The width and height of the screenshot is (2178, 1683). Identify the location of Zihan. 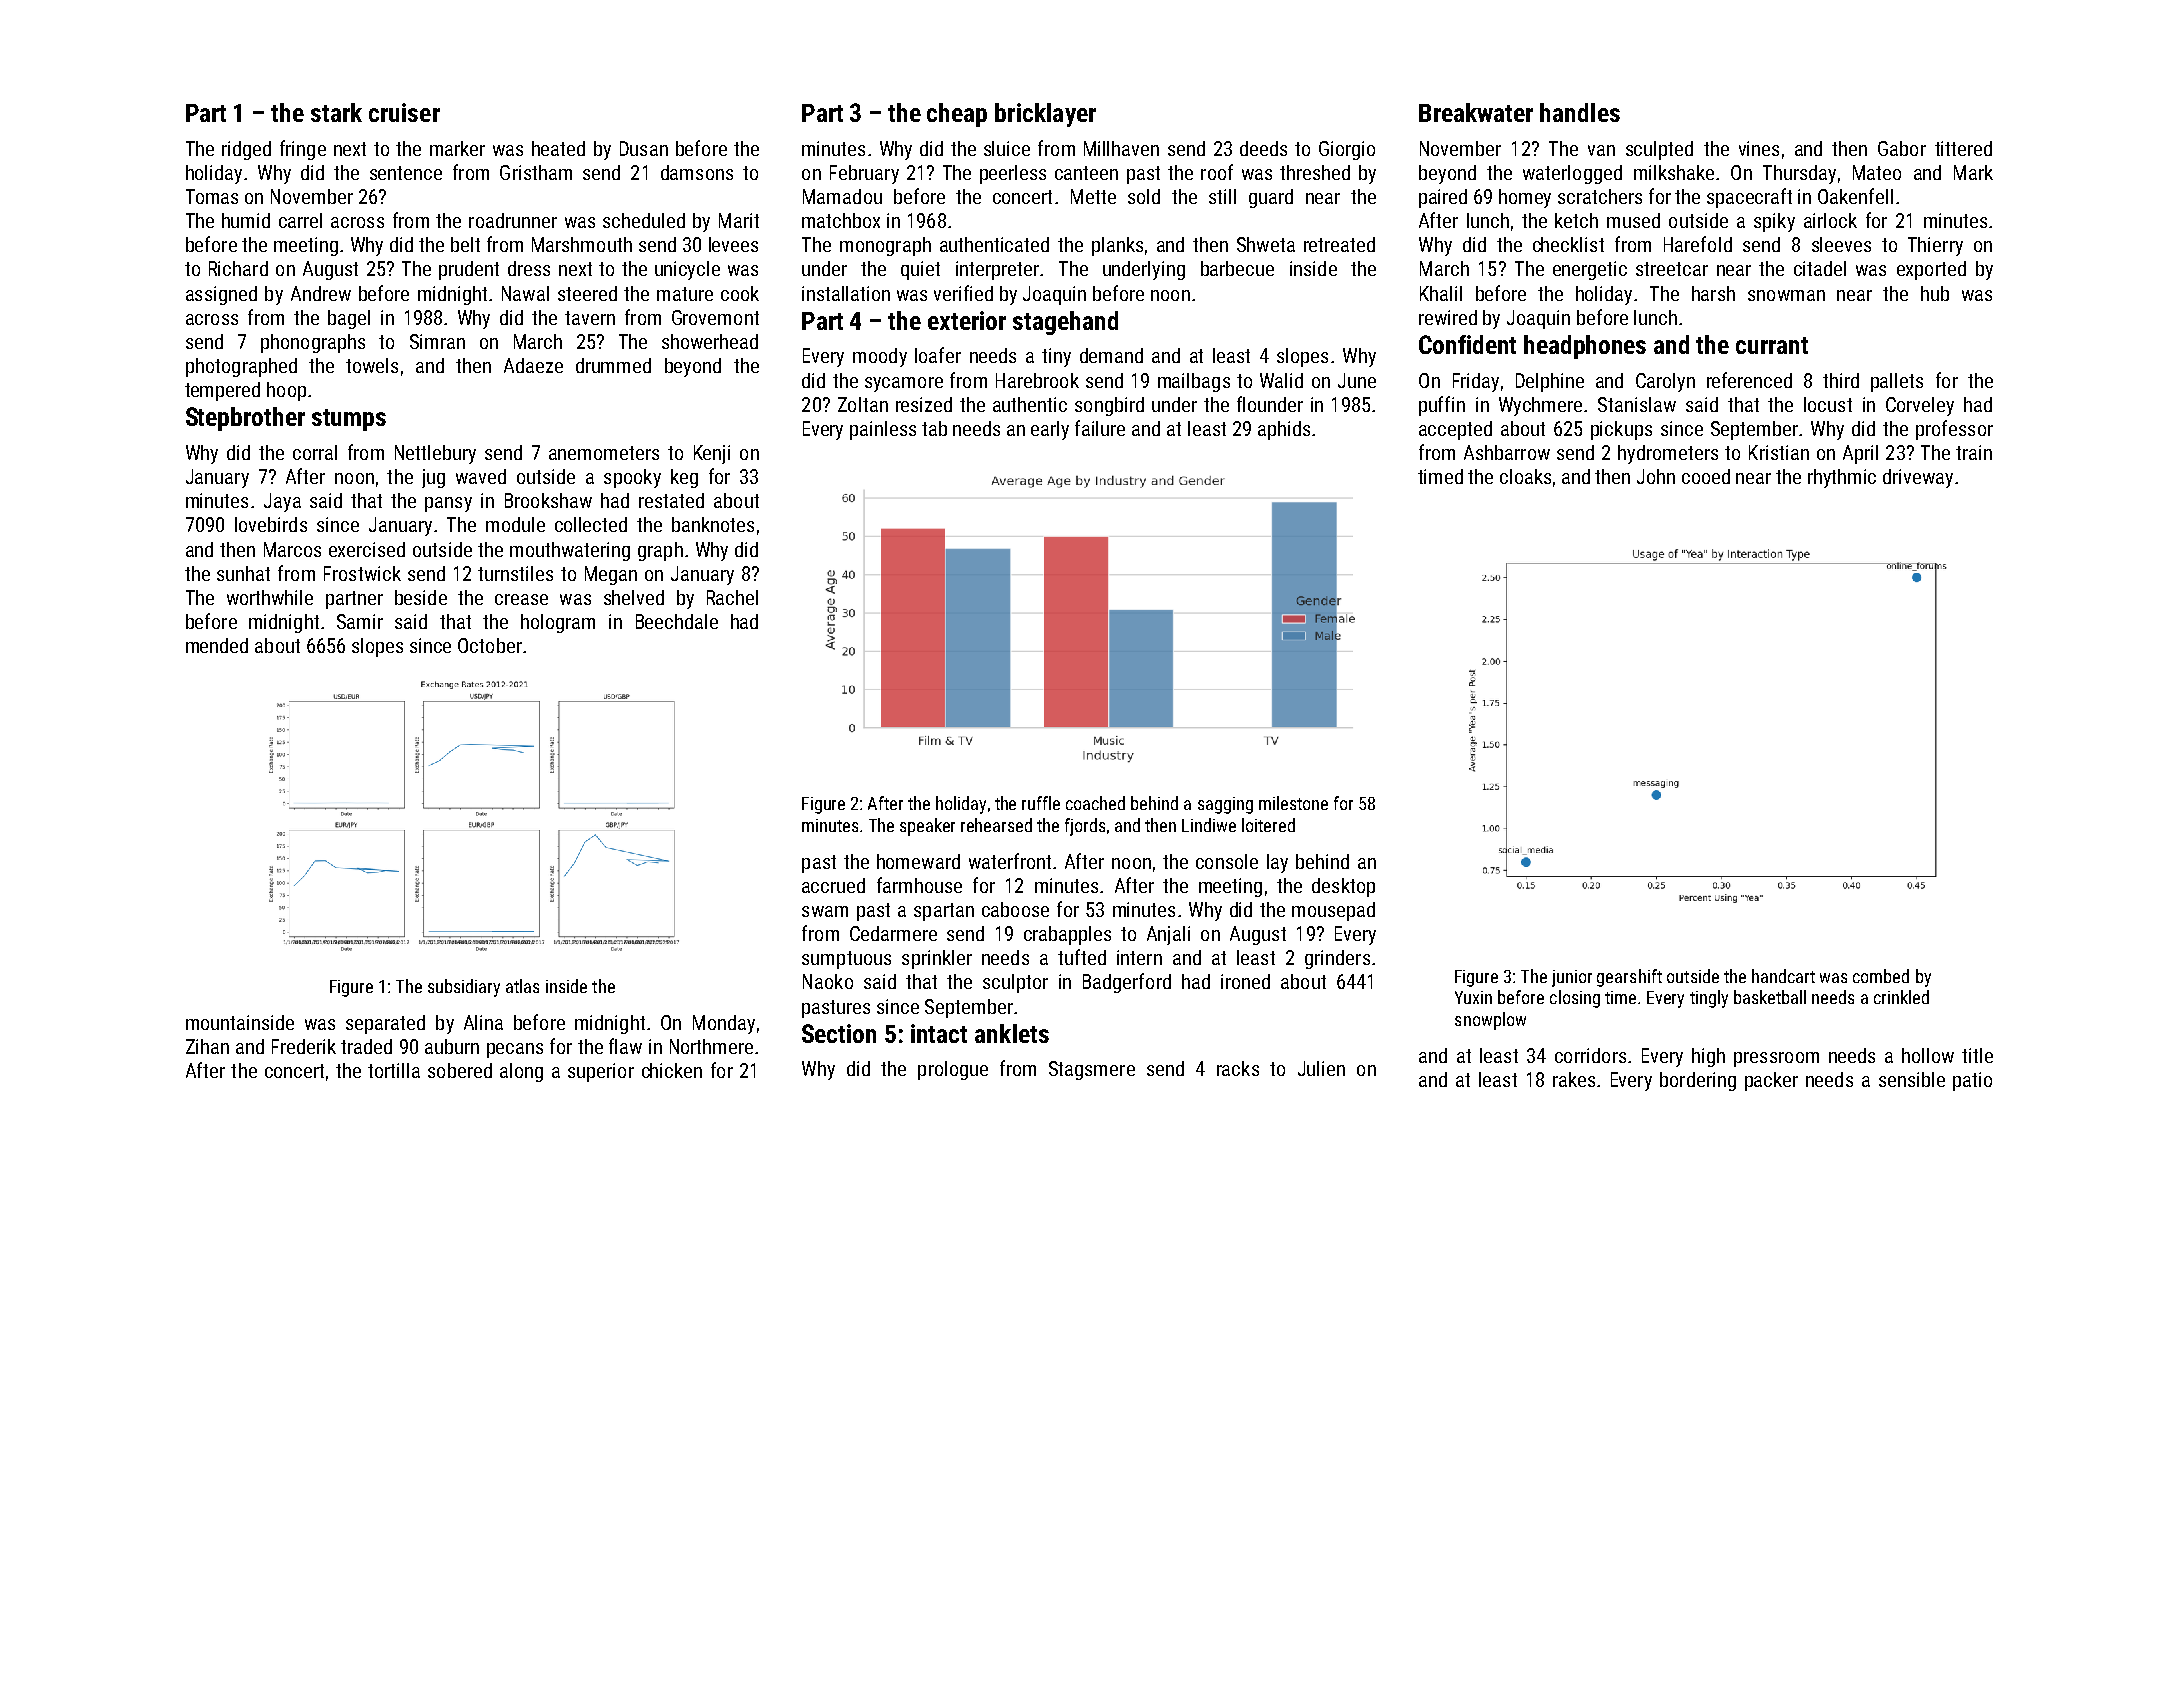
(207, 1046).
